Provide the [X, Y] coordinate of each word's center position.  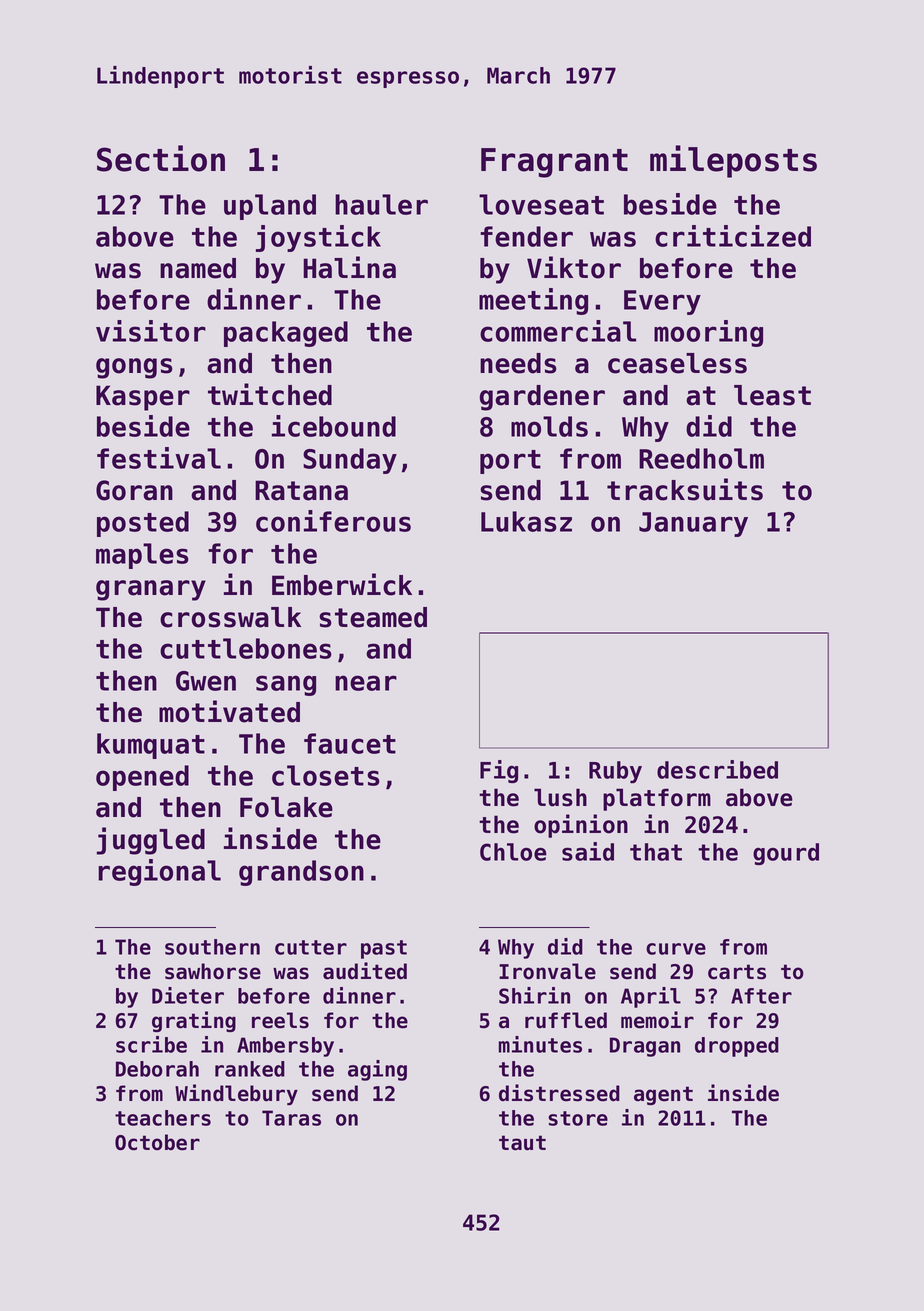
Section [161, 158]
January [693, 524]
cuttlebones [246, 648]
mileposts [733, 161]
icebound [334, 426]
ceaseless [677, 363]
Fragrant [554, 163]
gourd [786, 854]
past [384, 949]
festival [159, 458]
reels [280, 1020]
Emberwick [342, 584]
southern [212, 947]
